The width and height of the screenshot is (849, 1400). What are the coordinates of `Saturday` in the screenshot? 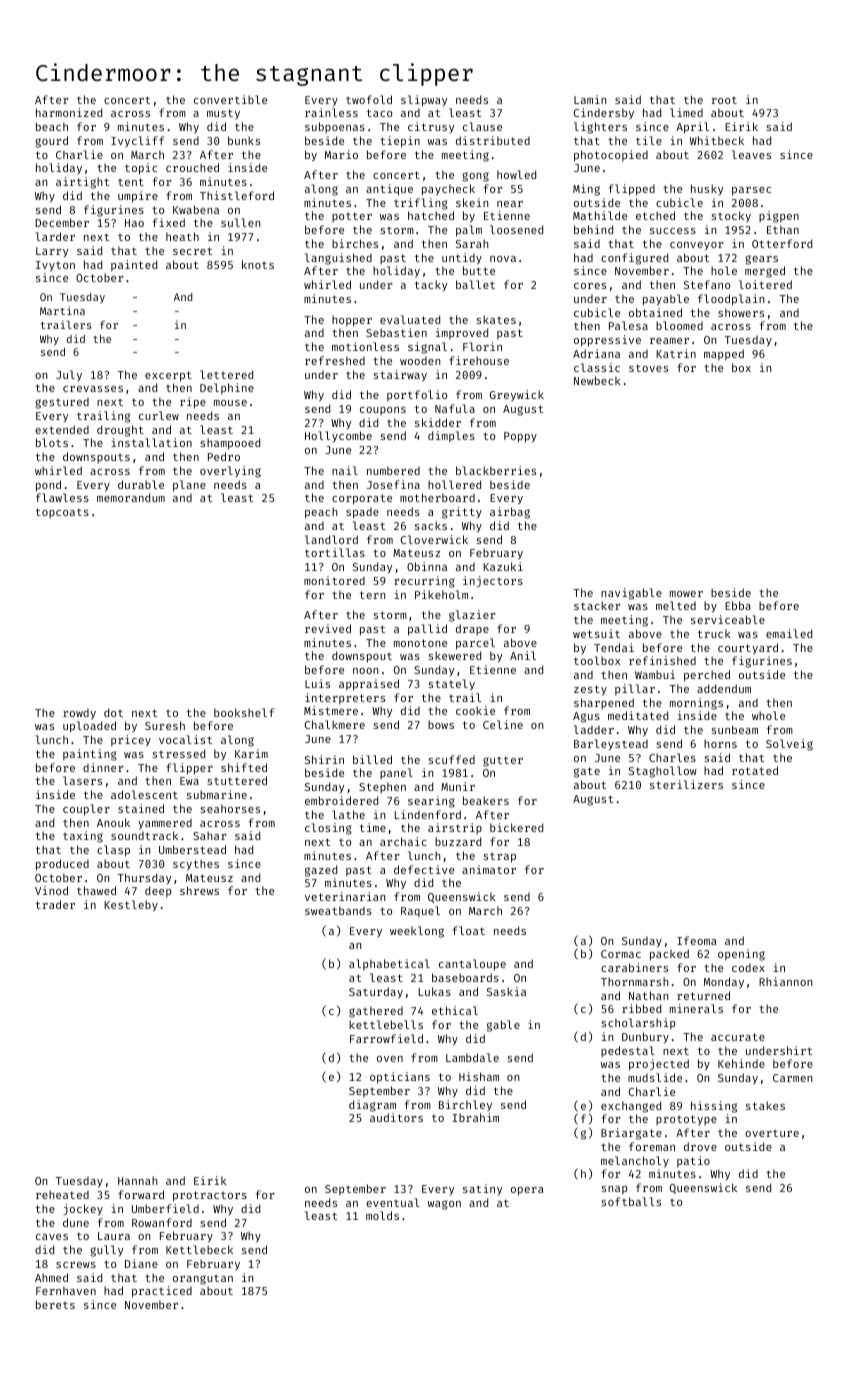 It's located at (376, 993).
